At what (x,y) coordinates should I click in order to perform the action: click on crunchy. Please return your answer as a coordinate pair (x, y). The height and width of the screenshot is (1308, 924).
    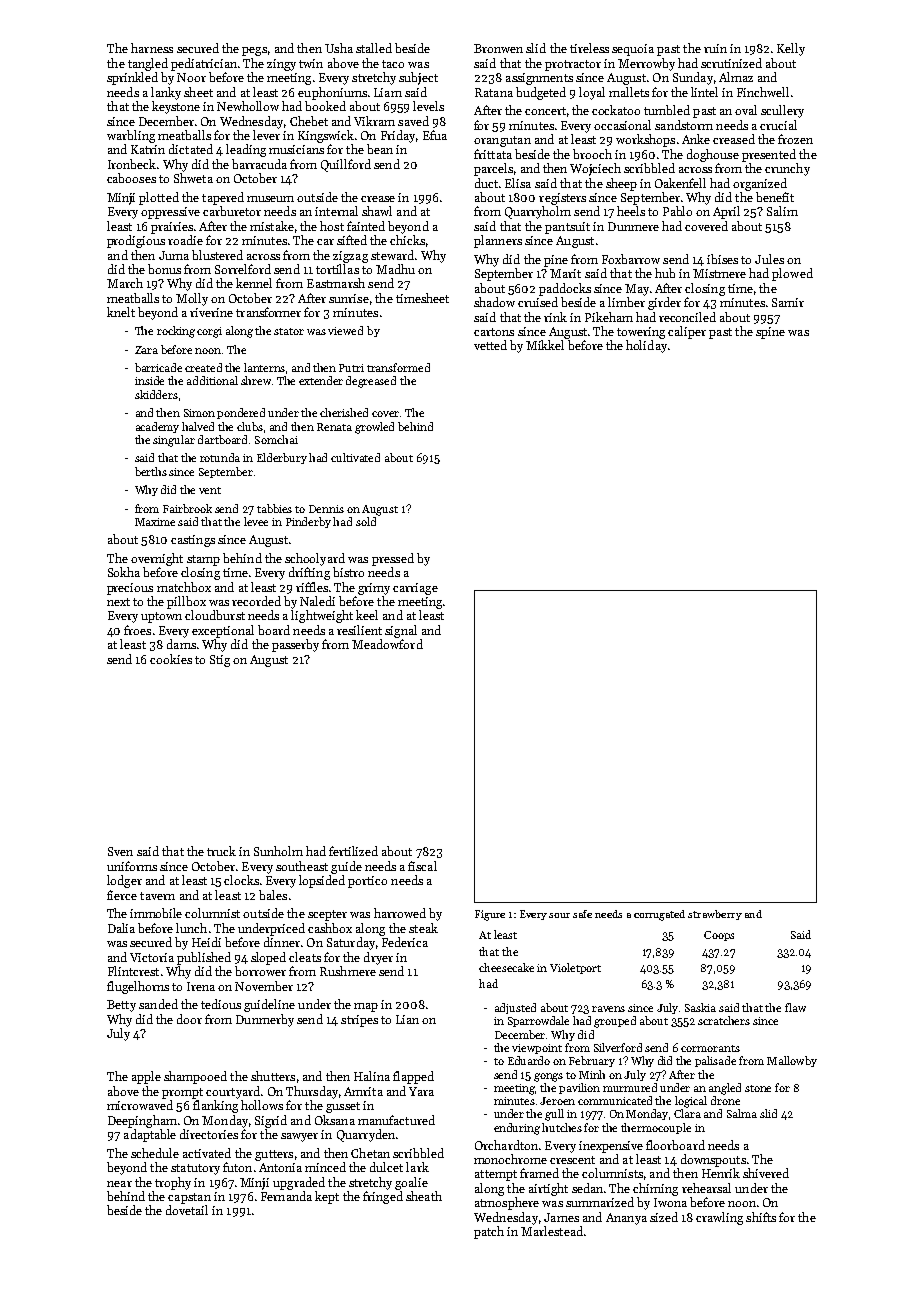
    Looking at the image, I should click on (787, 169).
